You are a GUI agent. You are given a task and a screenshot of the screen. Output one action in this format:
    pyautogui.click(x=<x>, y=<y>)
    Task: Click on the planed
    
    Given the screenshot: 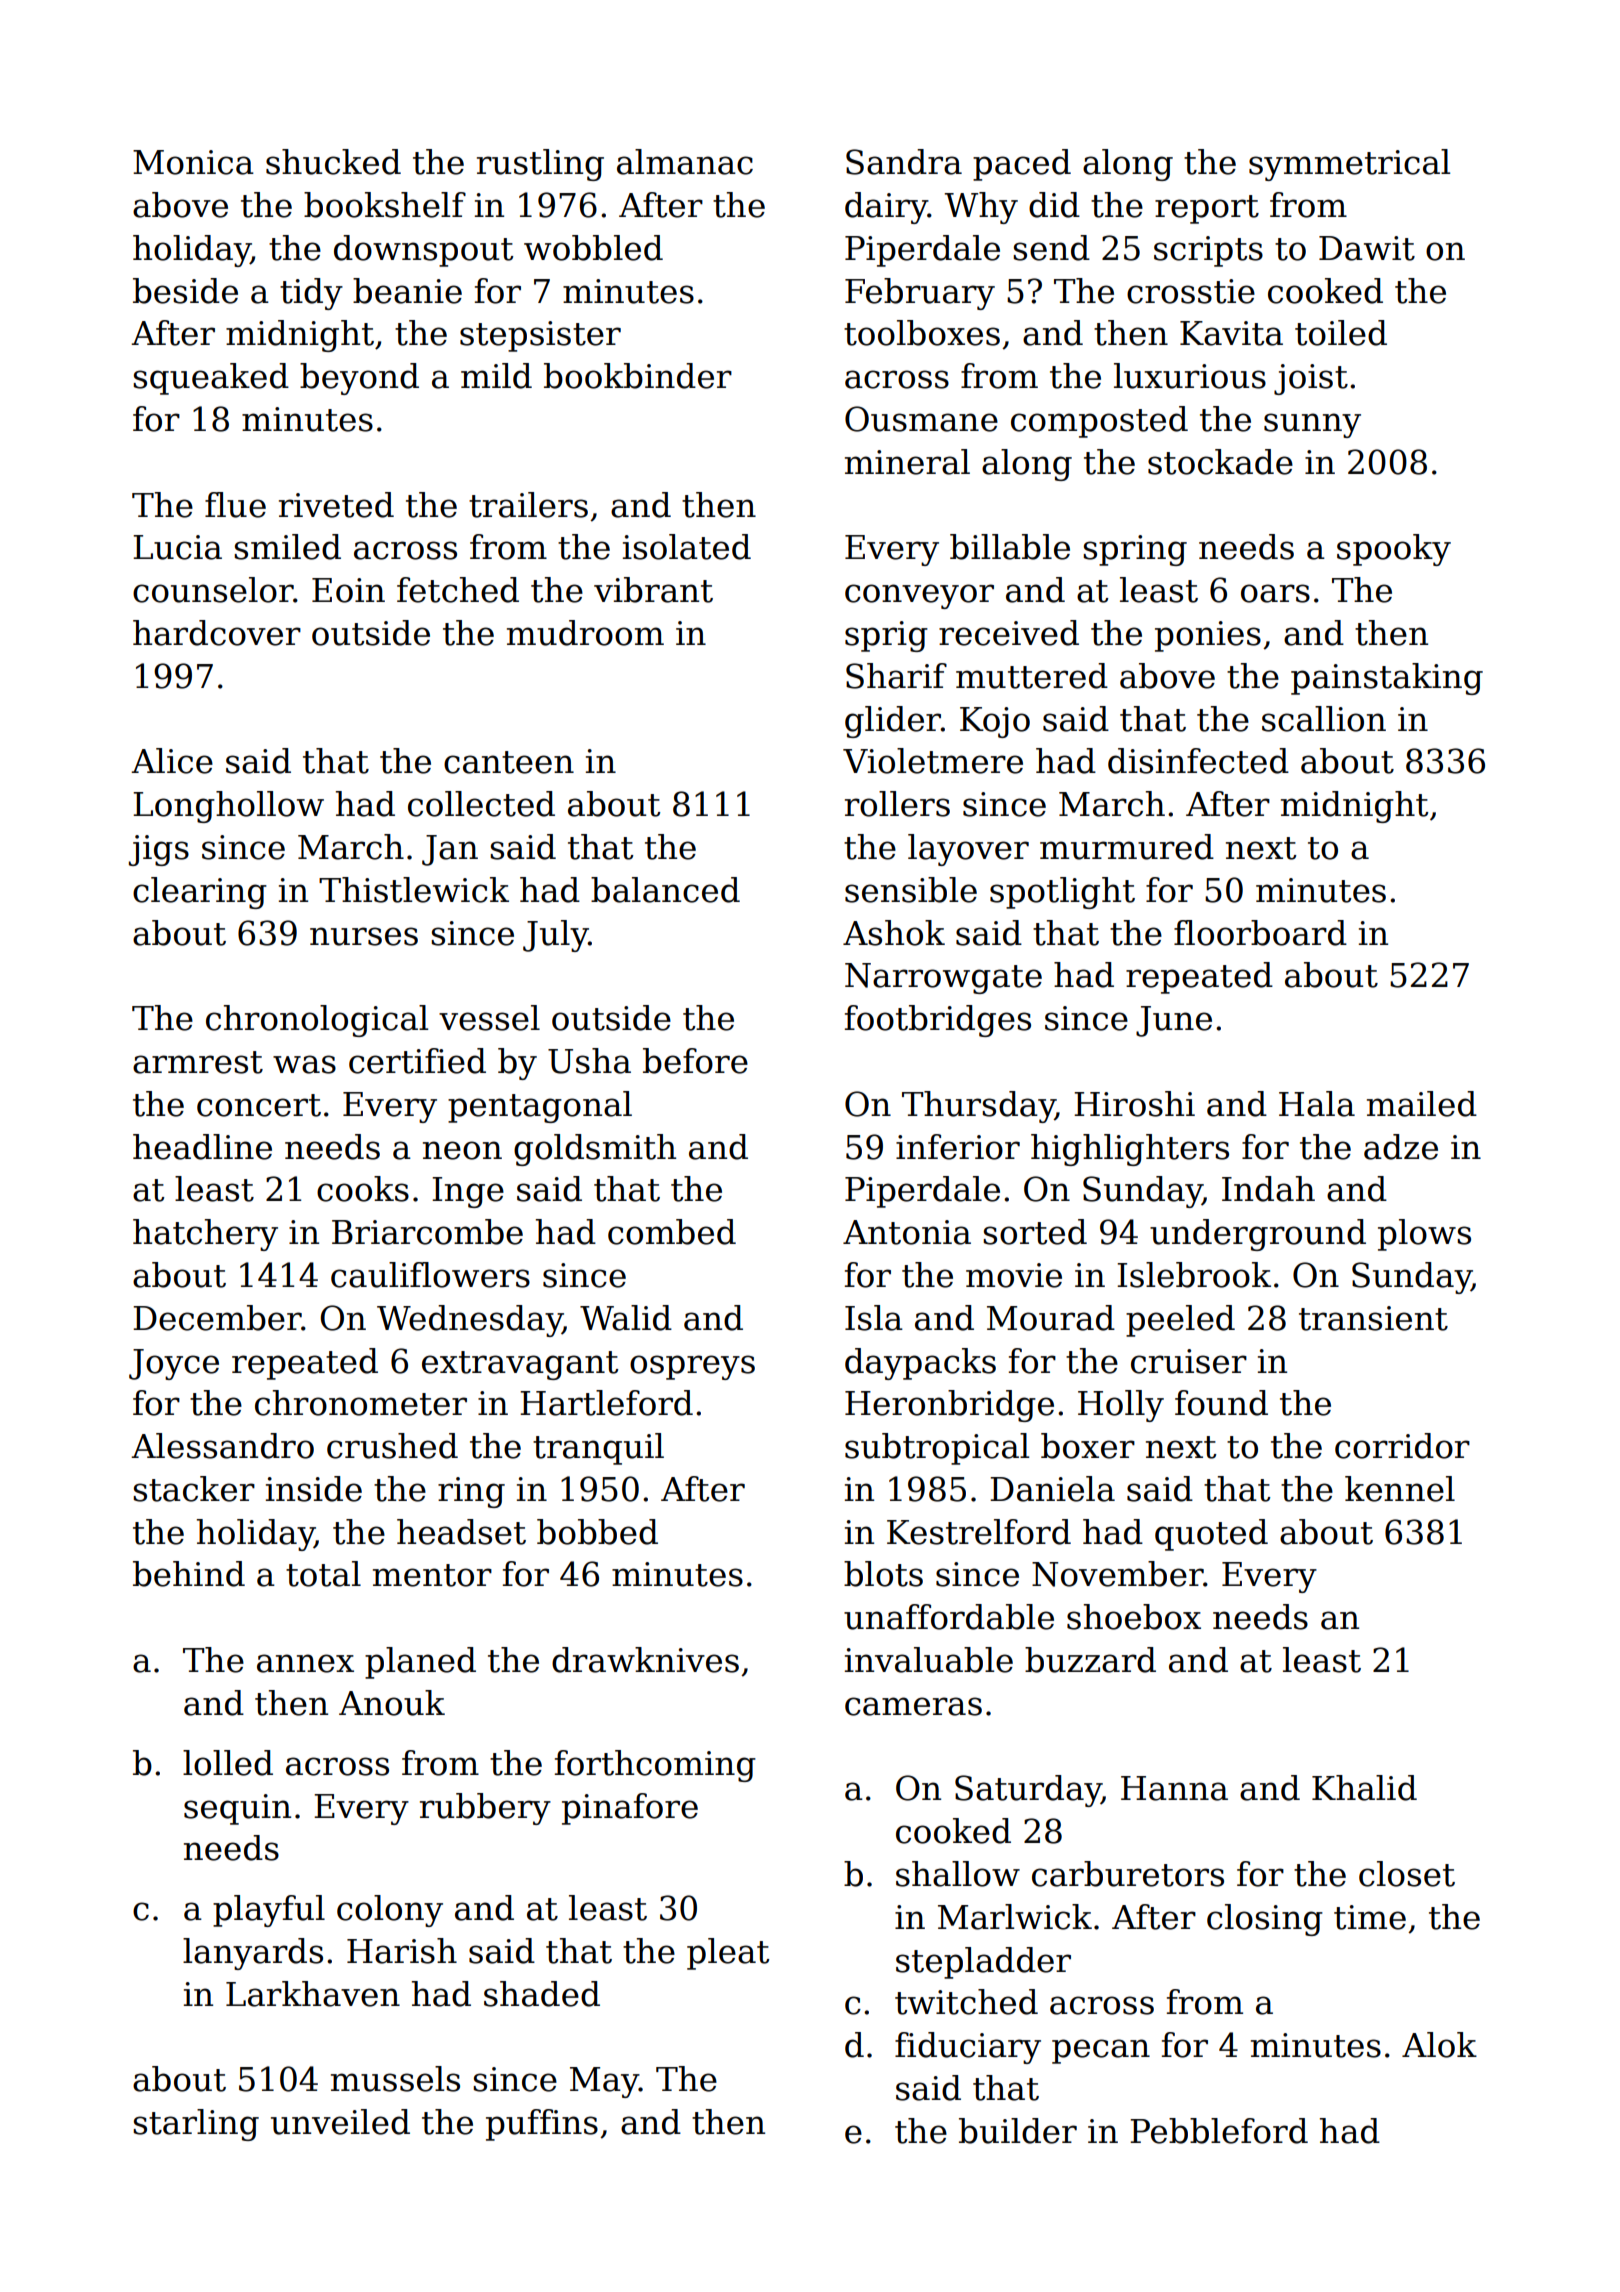 What is the action you would take?
    pyautogui.click(x=420, y=1663)
